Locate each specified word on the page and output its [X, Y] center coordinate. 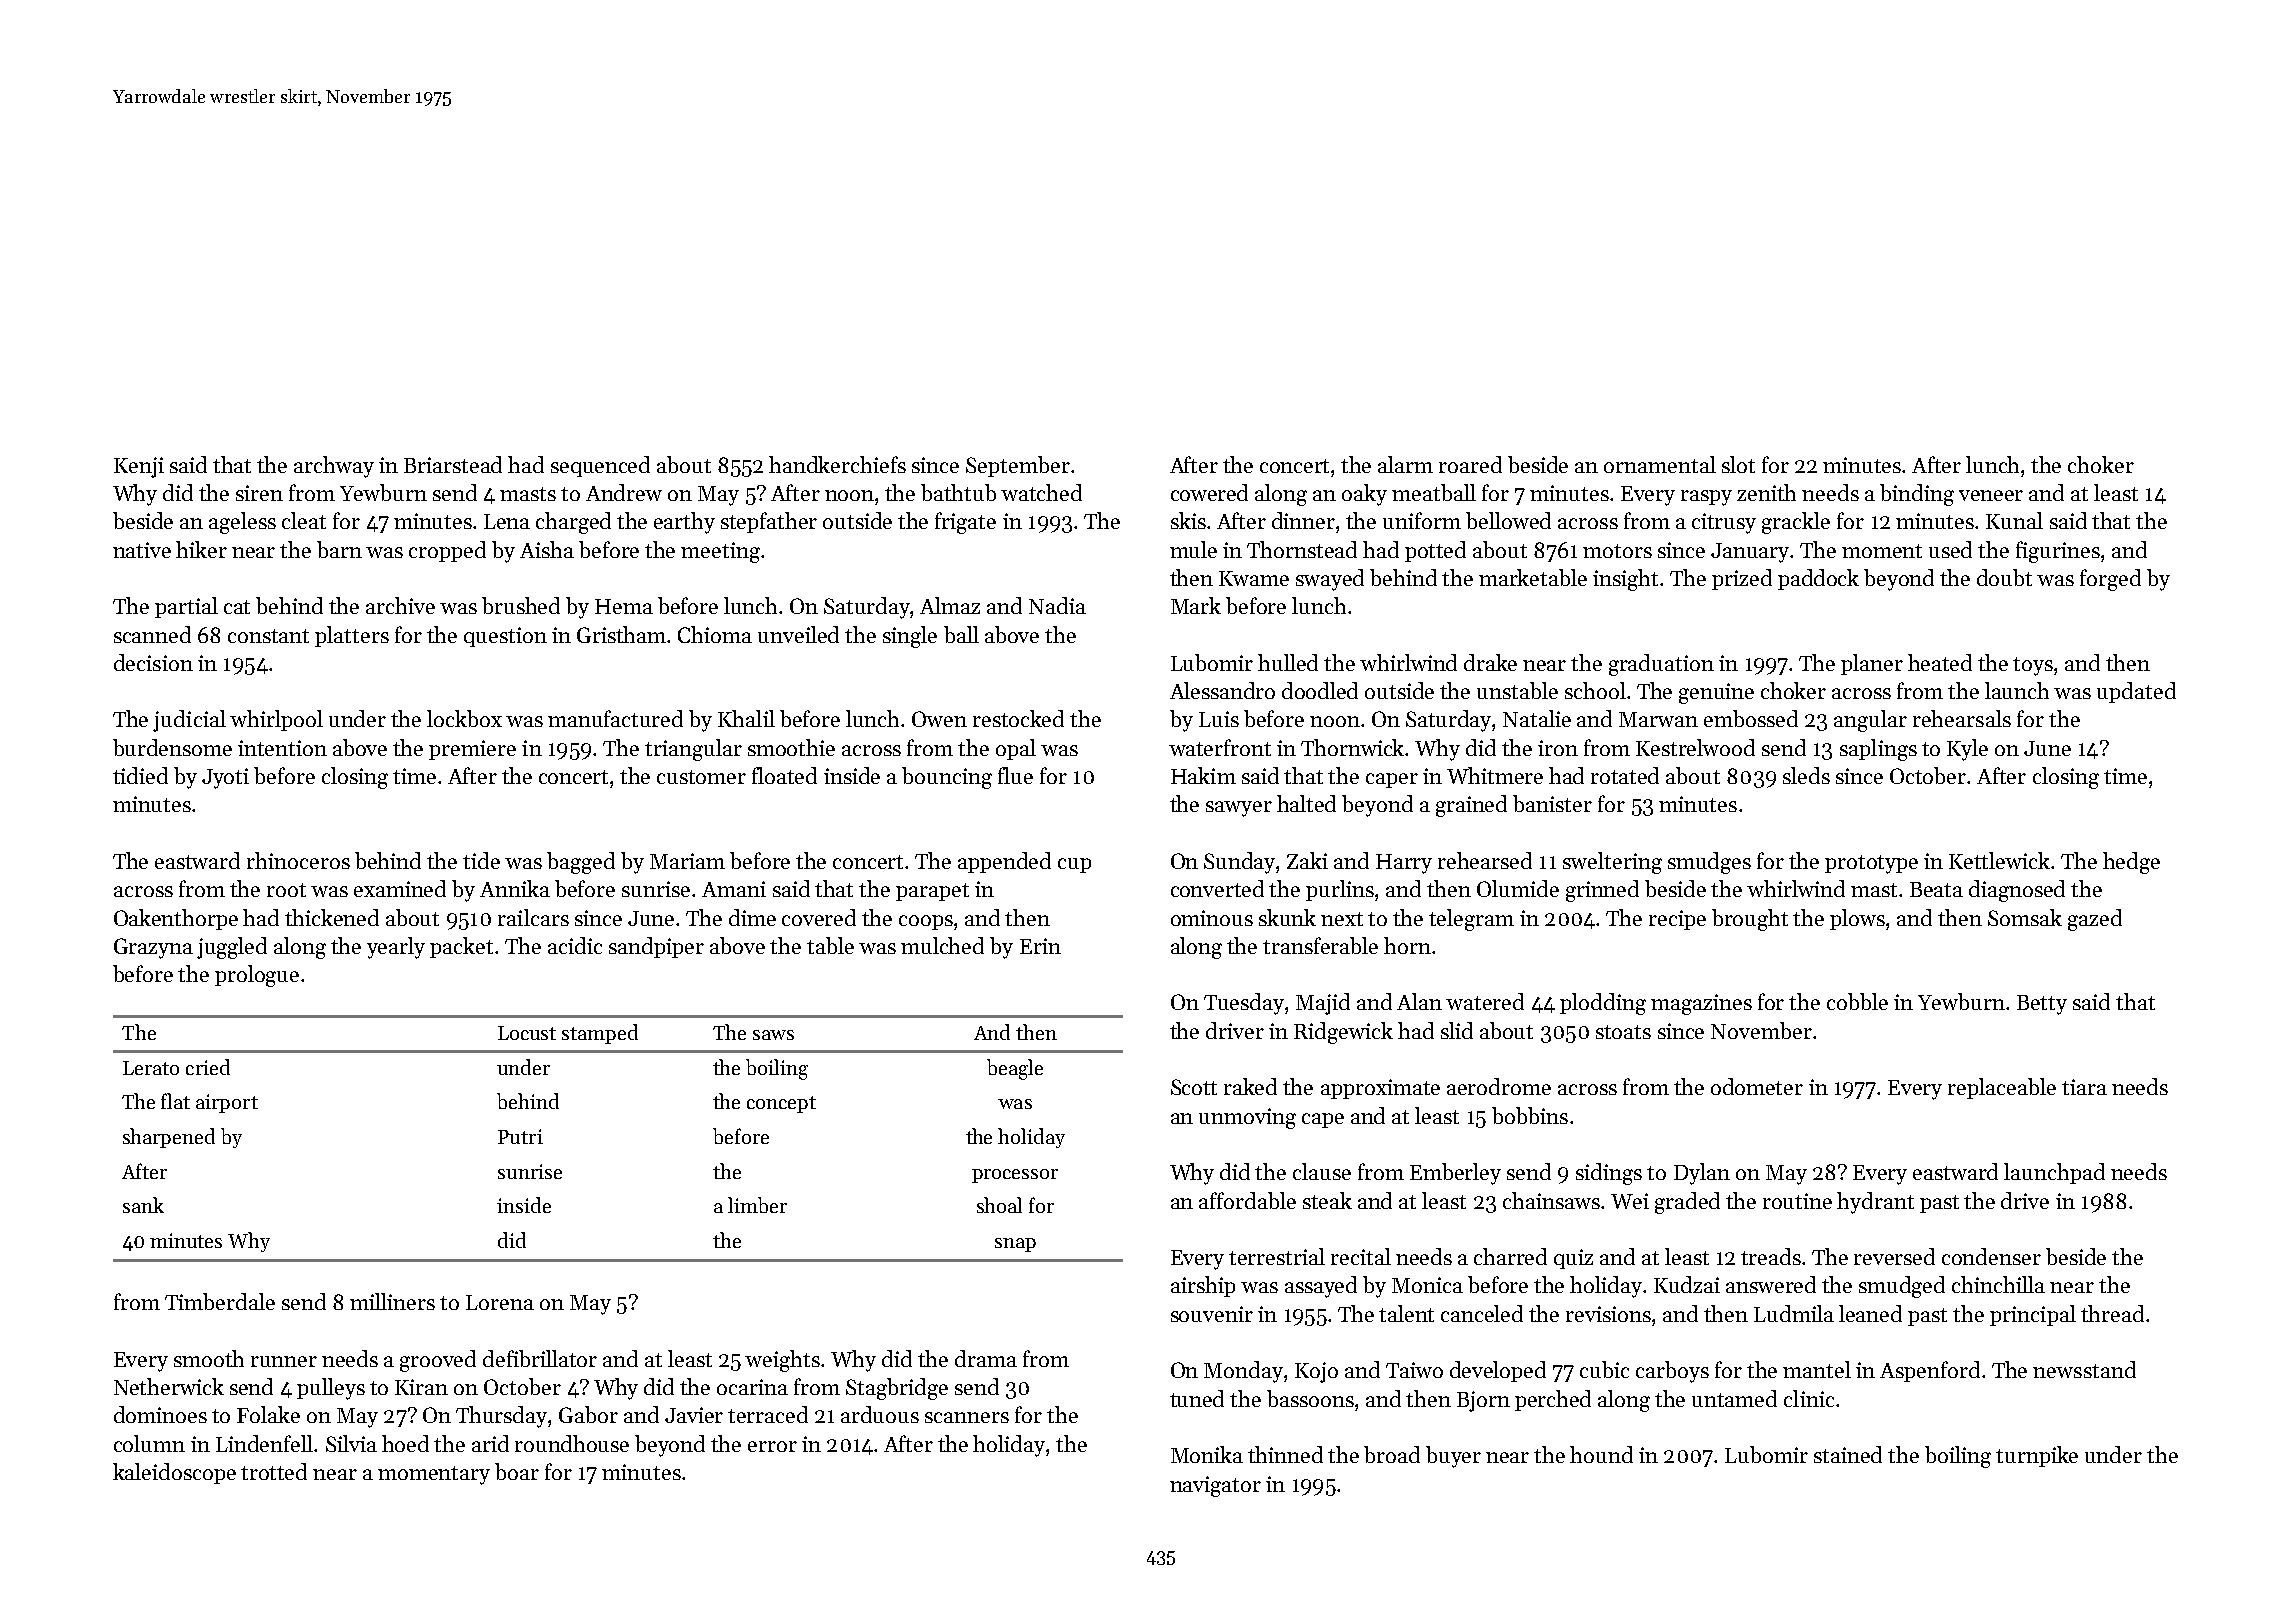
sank [143, 1205]
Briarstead [453, 464]
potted [1435, 551]
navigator [1215, 1486]
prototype [1871, 864]
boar [517, 1471]
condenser [1991, 1256]
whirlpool [276, 720]
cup [1074, 865]
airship [1203, 1286]
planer [1872, 664]
